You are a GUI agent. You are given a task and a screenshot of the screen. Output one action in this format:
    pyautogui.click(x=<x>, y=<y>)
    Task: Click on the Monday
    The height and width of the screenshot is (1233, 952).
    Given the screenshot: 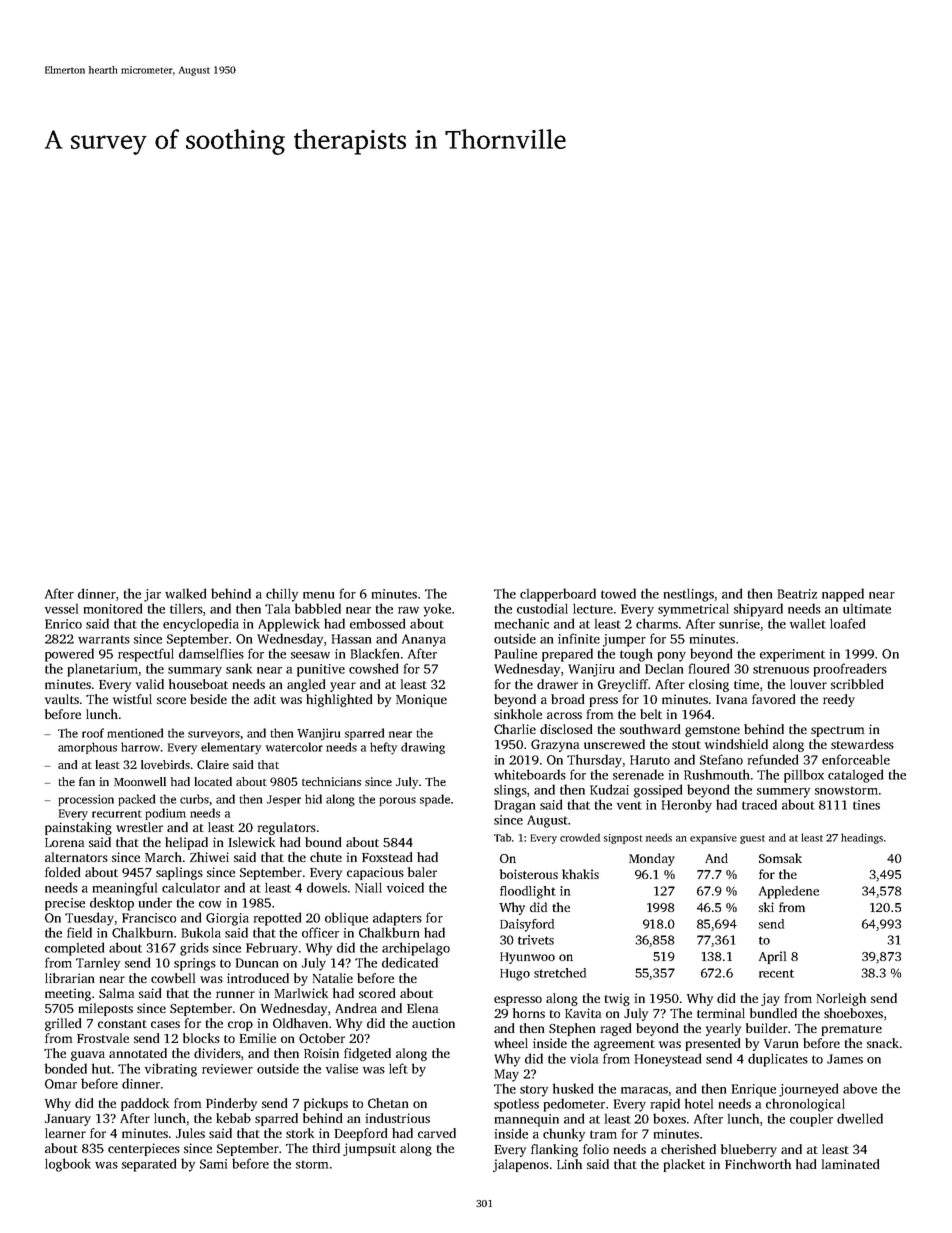 What is the action you would take?
    pyautogui.click(x=652, y=859)
